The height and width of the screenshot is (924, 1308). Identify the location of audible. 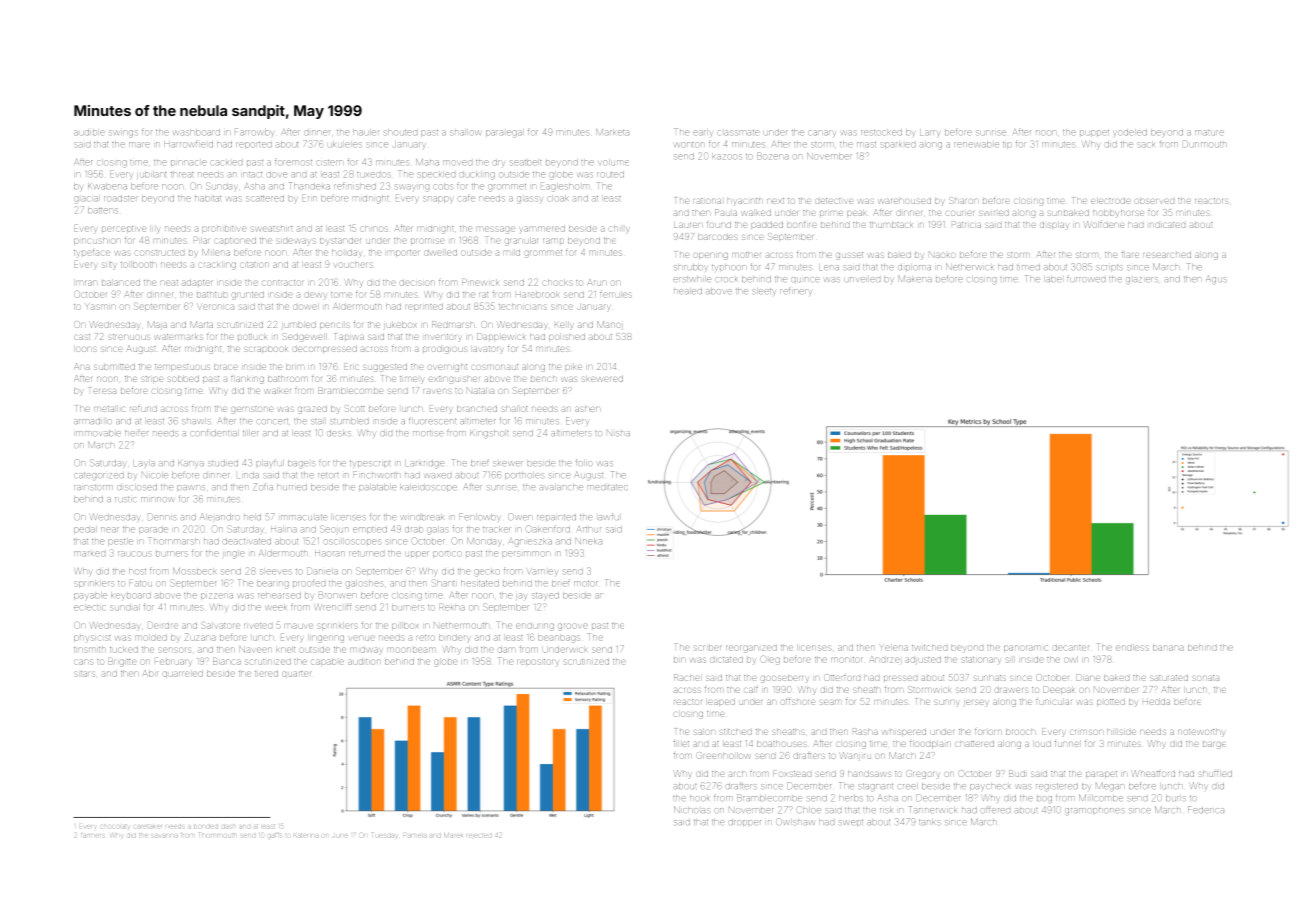
(89, 132).
